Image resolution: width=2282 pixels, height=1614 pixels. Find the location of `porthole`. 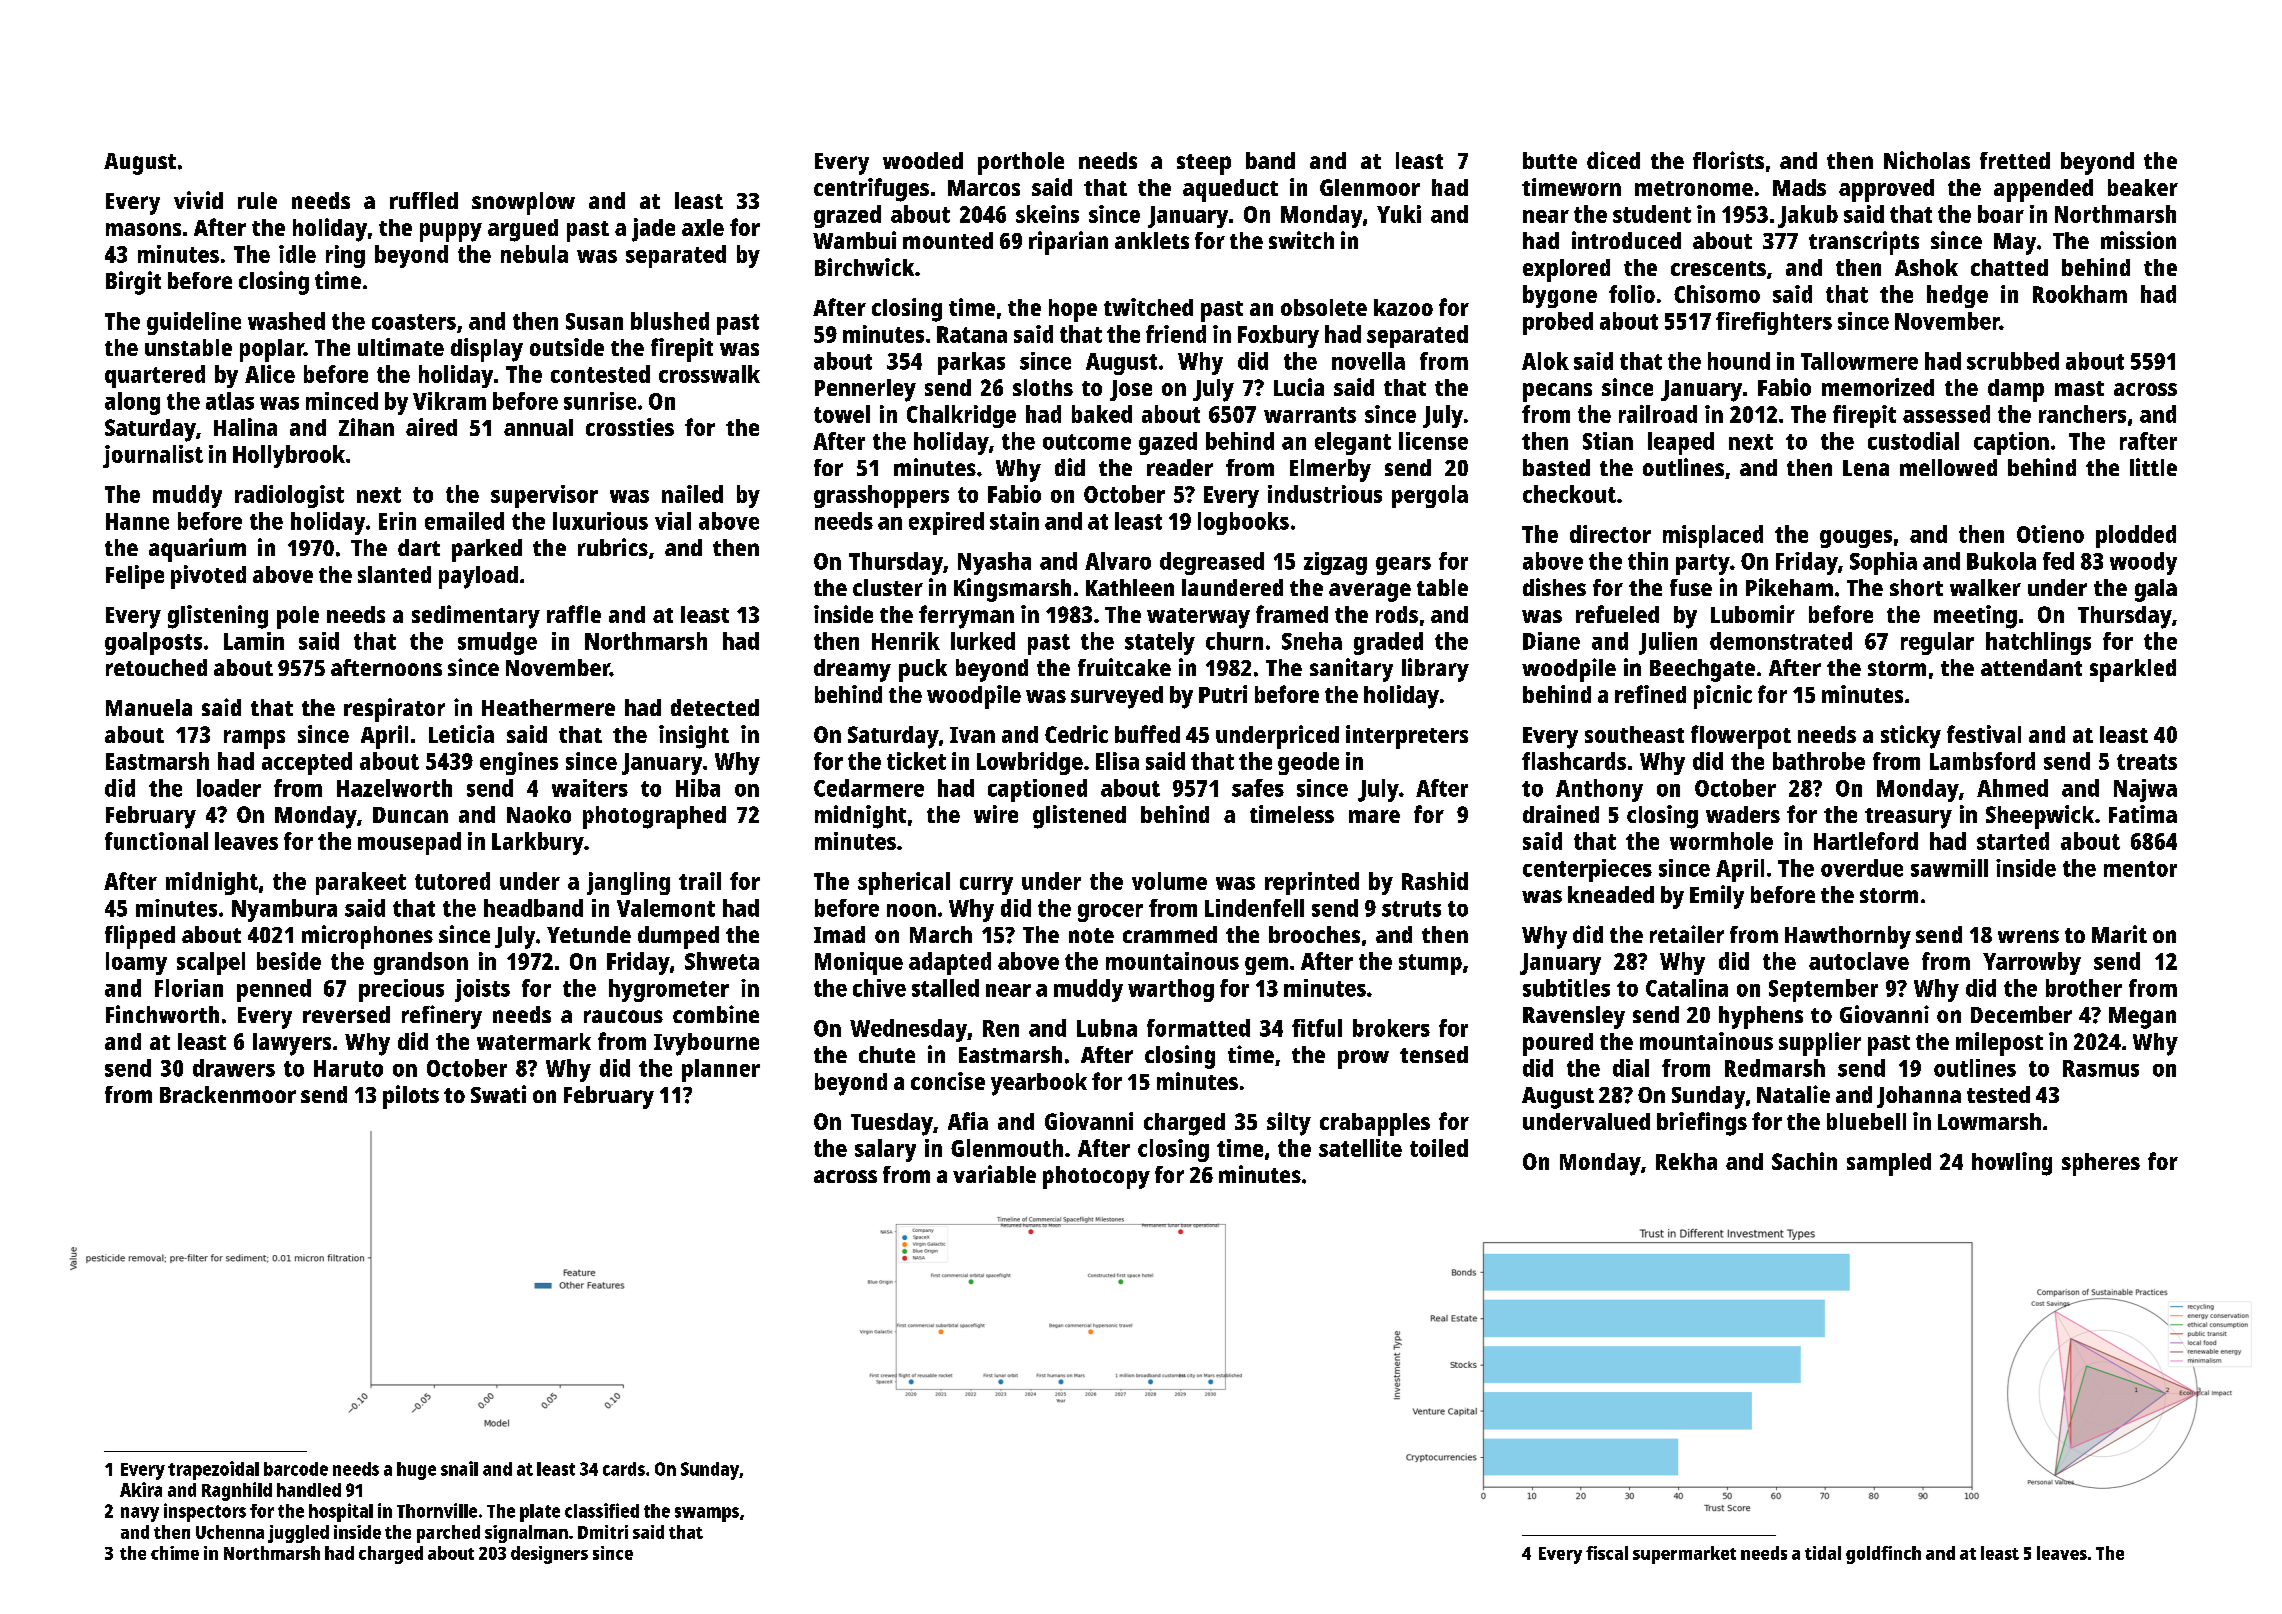

porthole is located at coordinates (1021, 163).
